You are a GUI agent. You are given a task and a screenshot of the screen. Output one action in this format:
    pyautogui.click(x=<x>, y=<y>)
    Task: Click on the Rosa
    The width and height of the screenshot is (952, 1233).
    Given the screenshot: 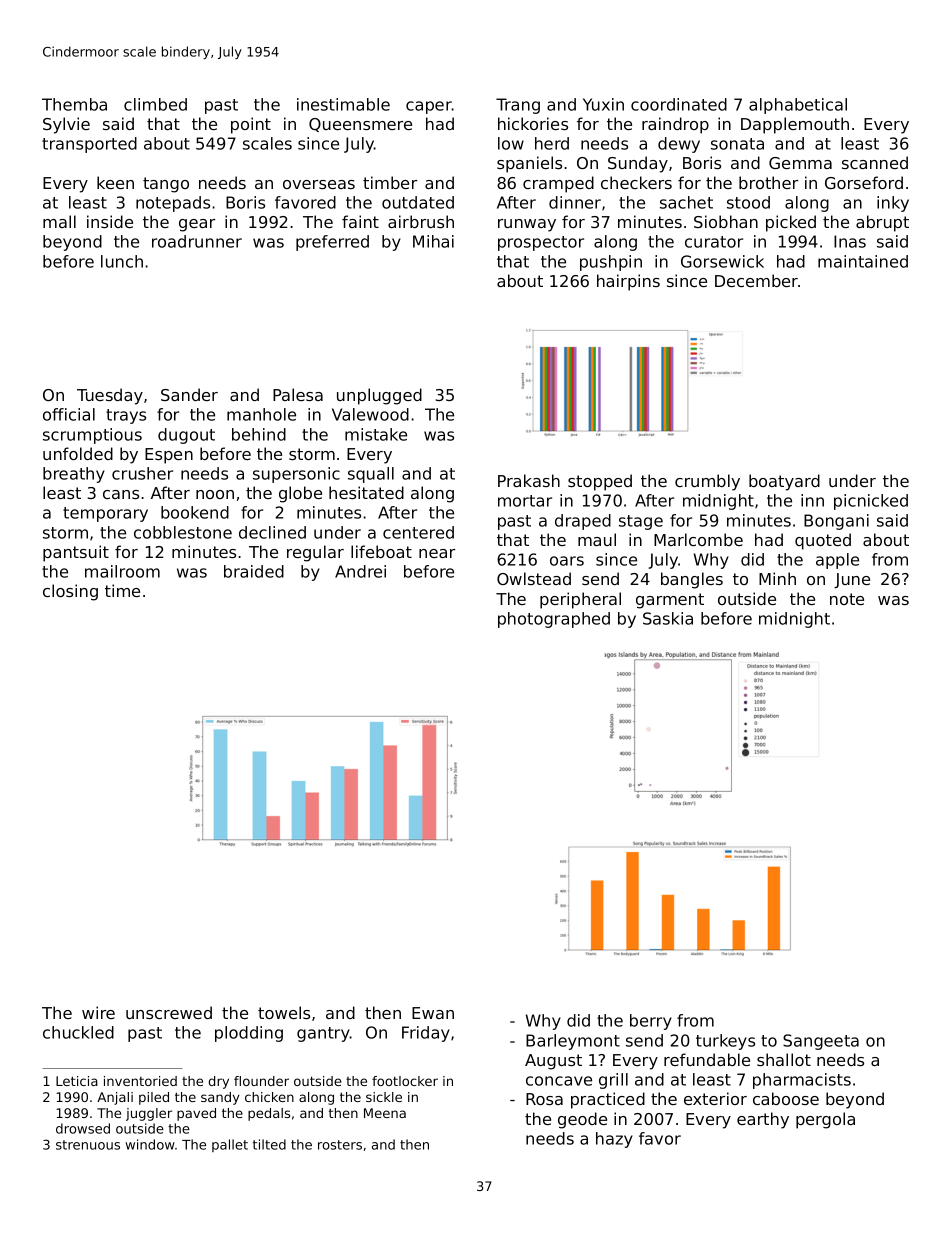 What is the action you would take?
    pyautogui.click(x=544, y=1099)
